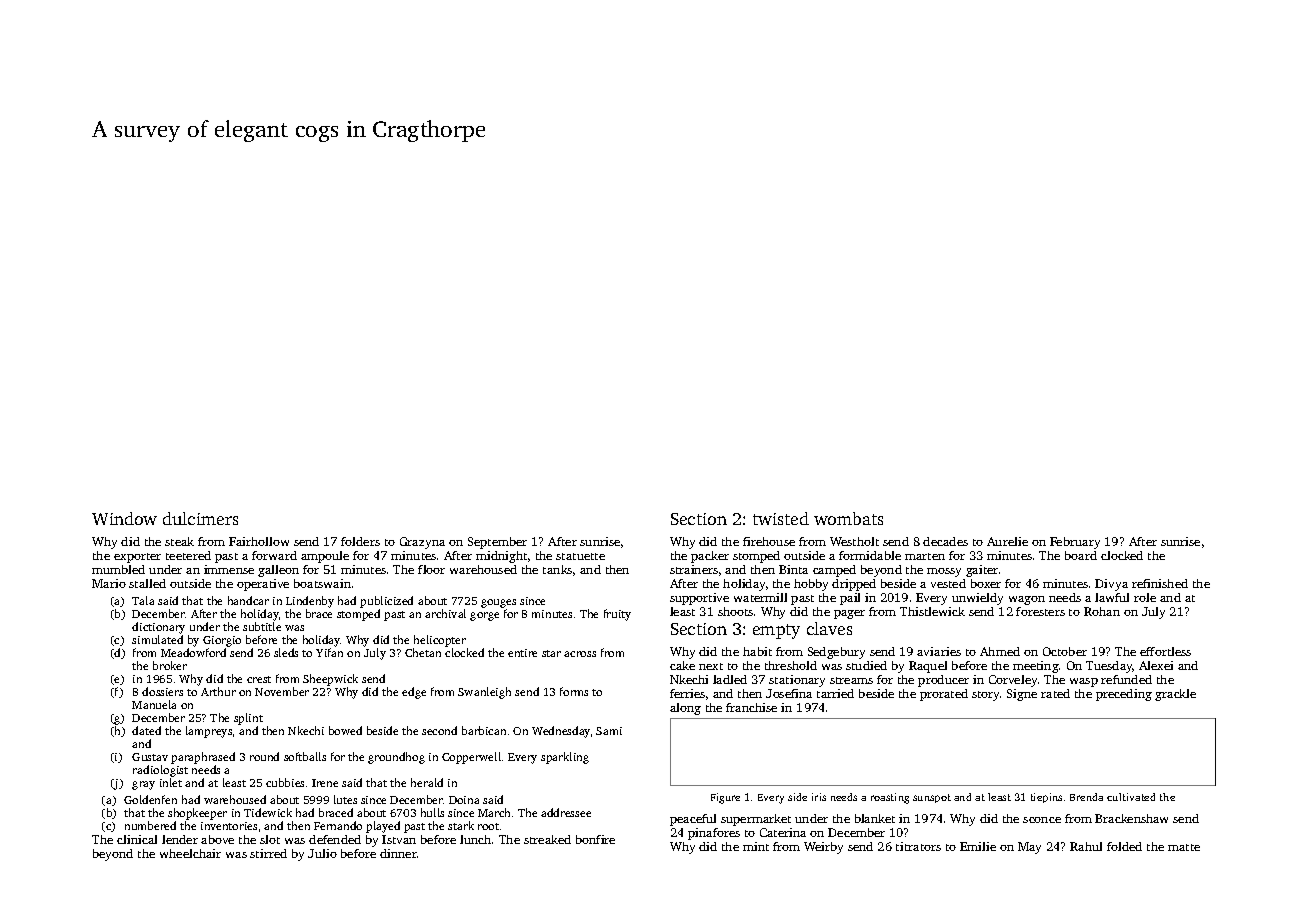  What do you see at coordinates (170, 665) in the screenshot?
I see `broker` at bounding box center [170, 665].
